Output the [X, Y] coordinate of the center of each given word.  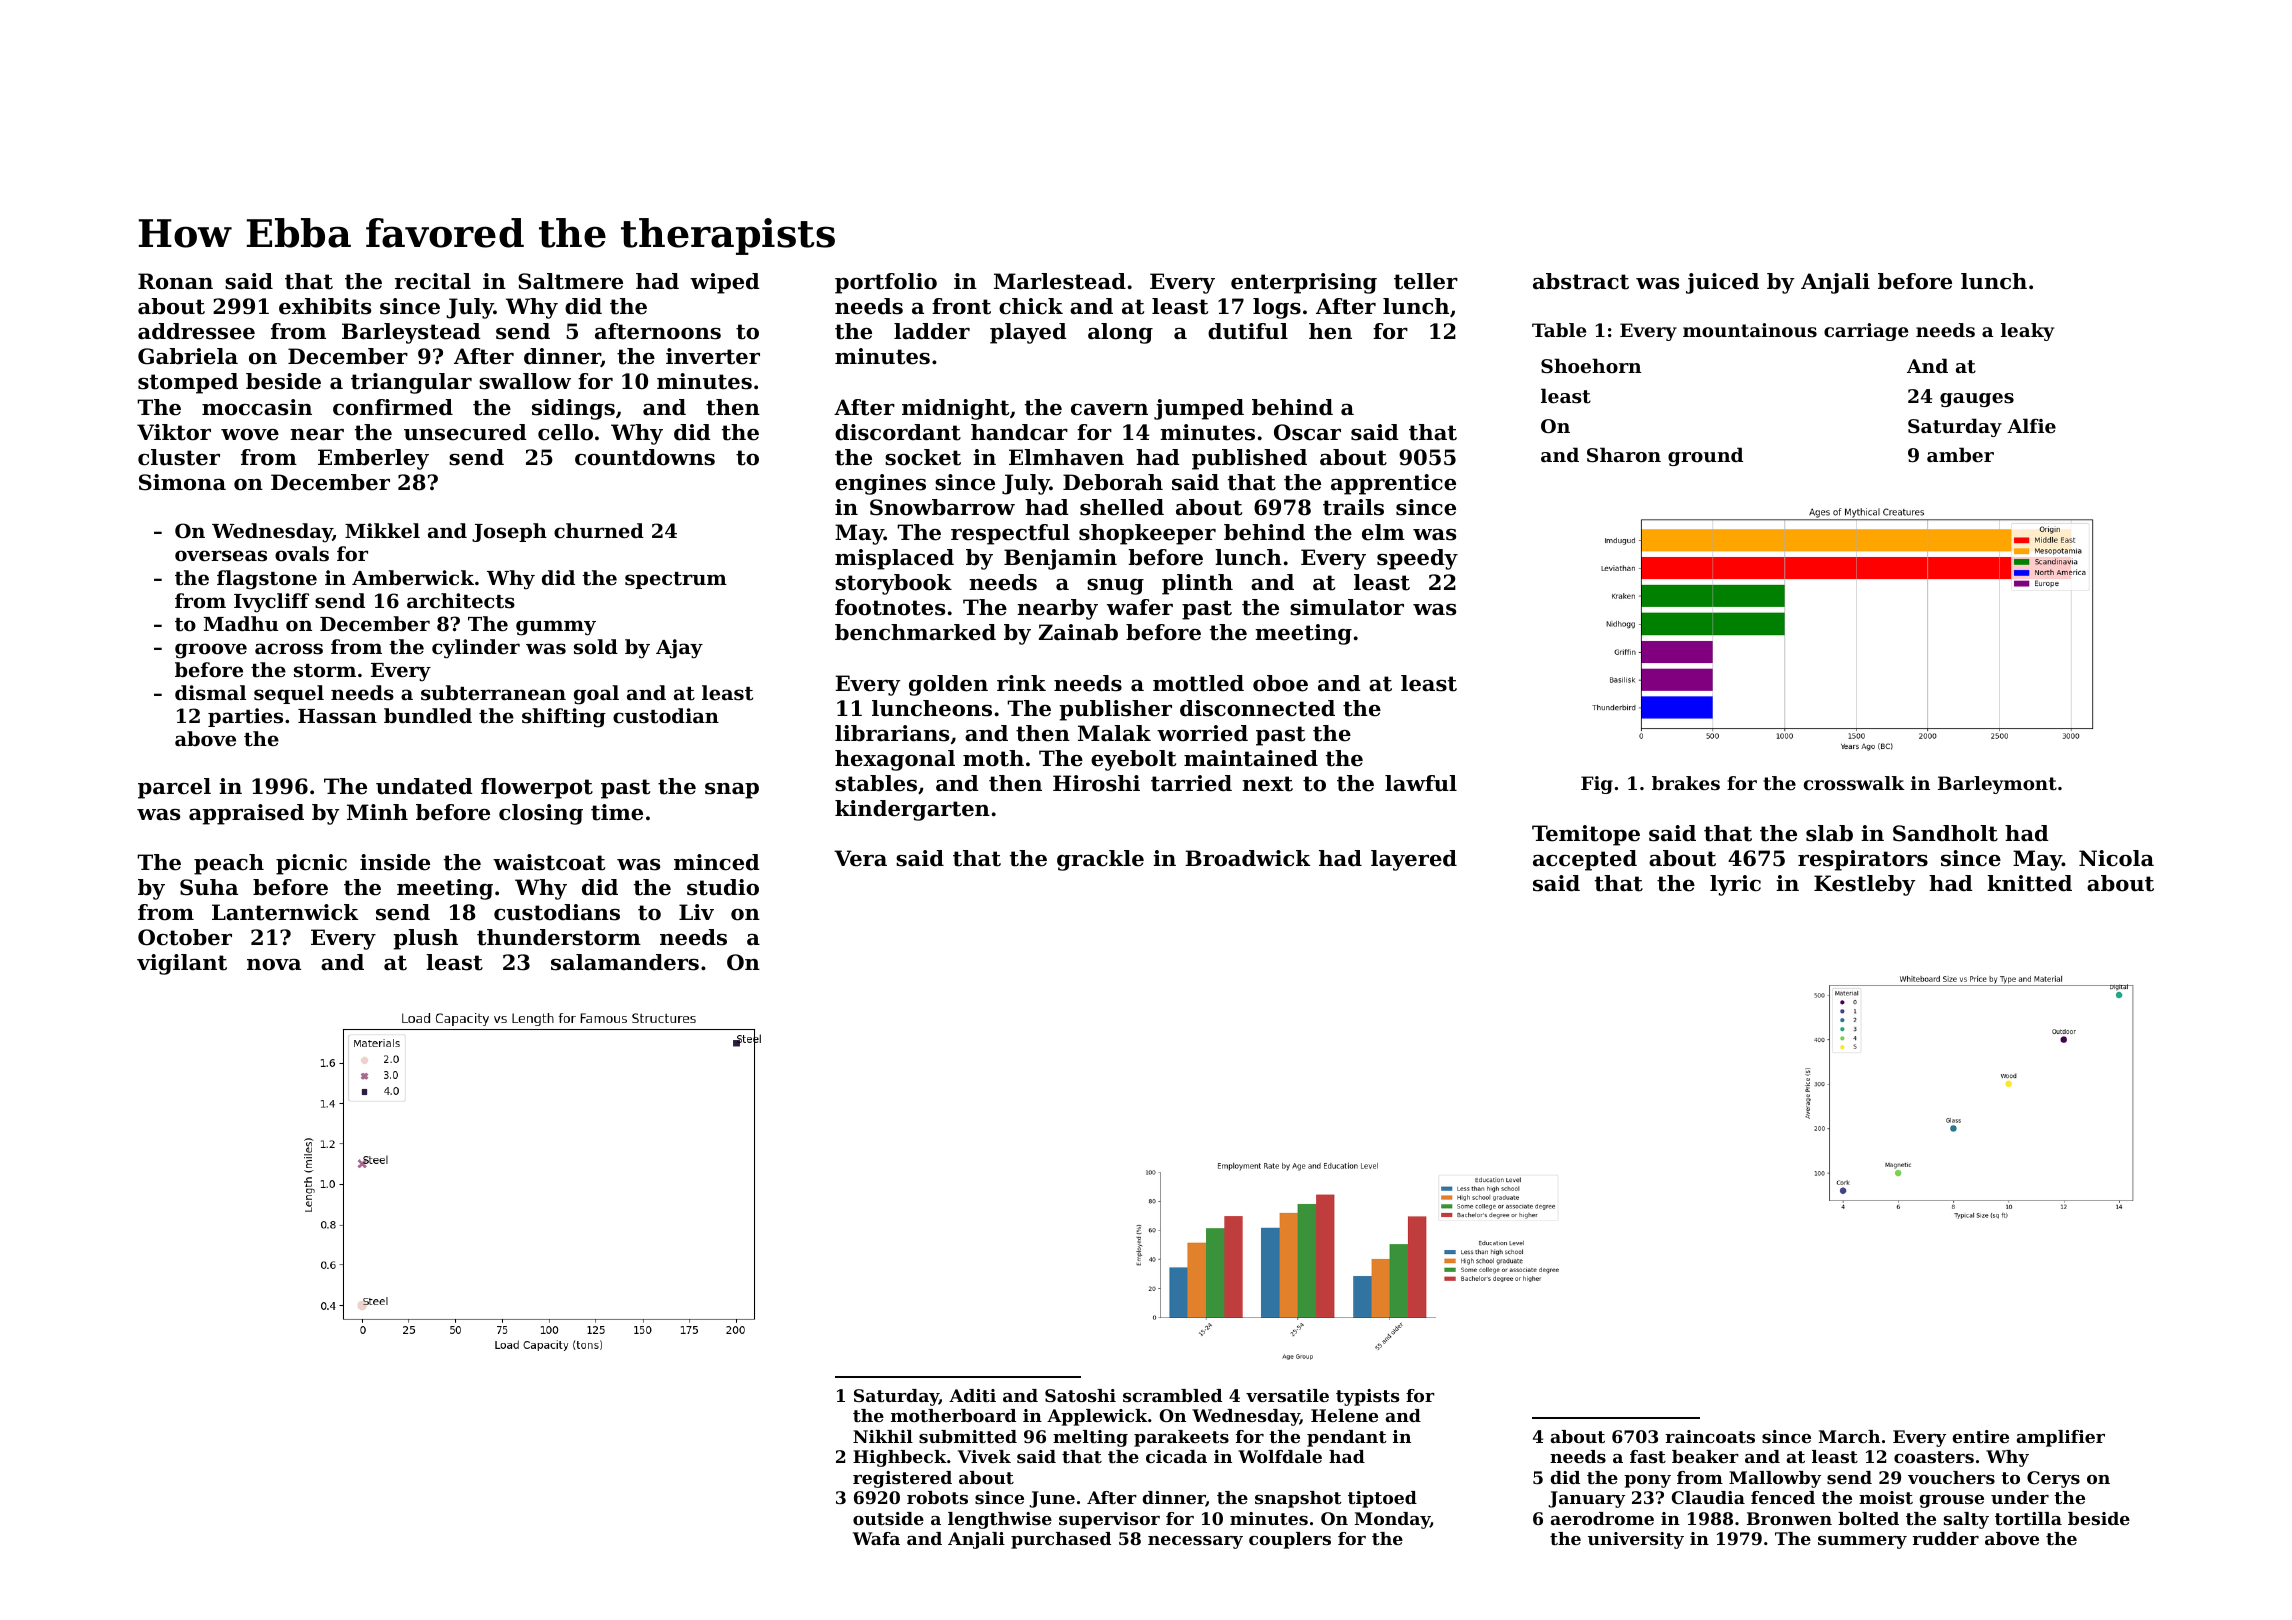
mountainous [1750, 330]
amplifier [2061, 1438]
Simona [182, 482]
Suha [209, 887]
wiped [725, 283]
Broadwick [1247, 858]
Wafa [876, 1538]
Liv [696, 912]
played [1028, 333]
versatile [1287, 1395]
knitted [2029, 883]
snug [1115, 587]
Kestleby [1865, 885]
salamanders [625, 962]
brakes [1686, 783]
